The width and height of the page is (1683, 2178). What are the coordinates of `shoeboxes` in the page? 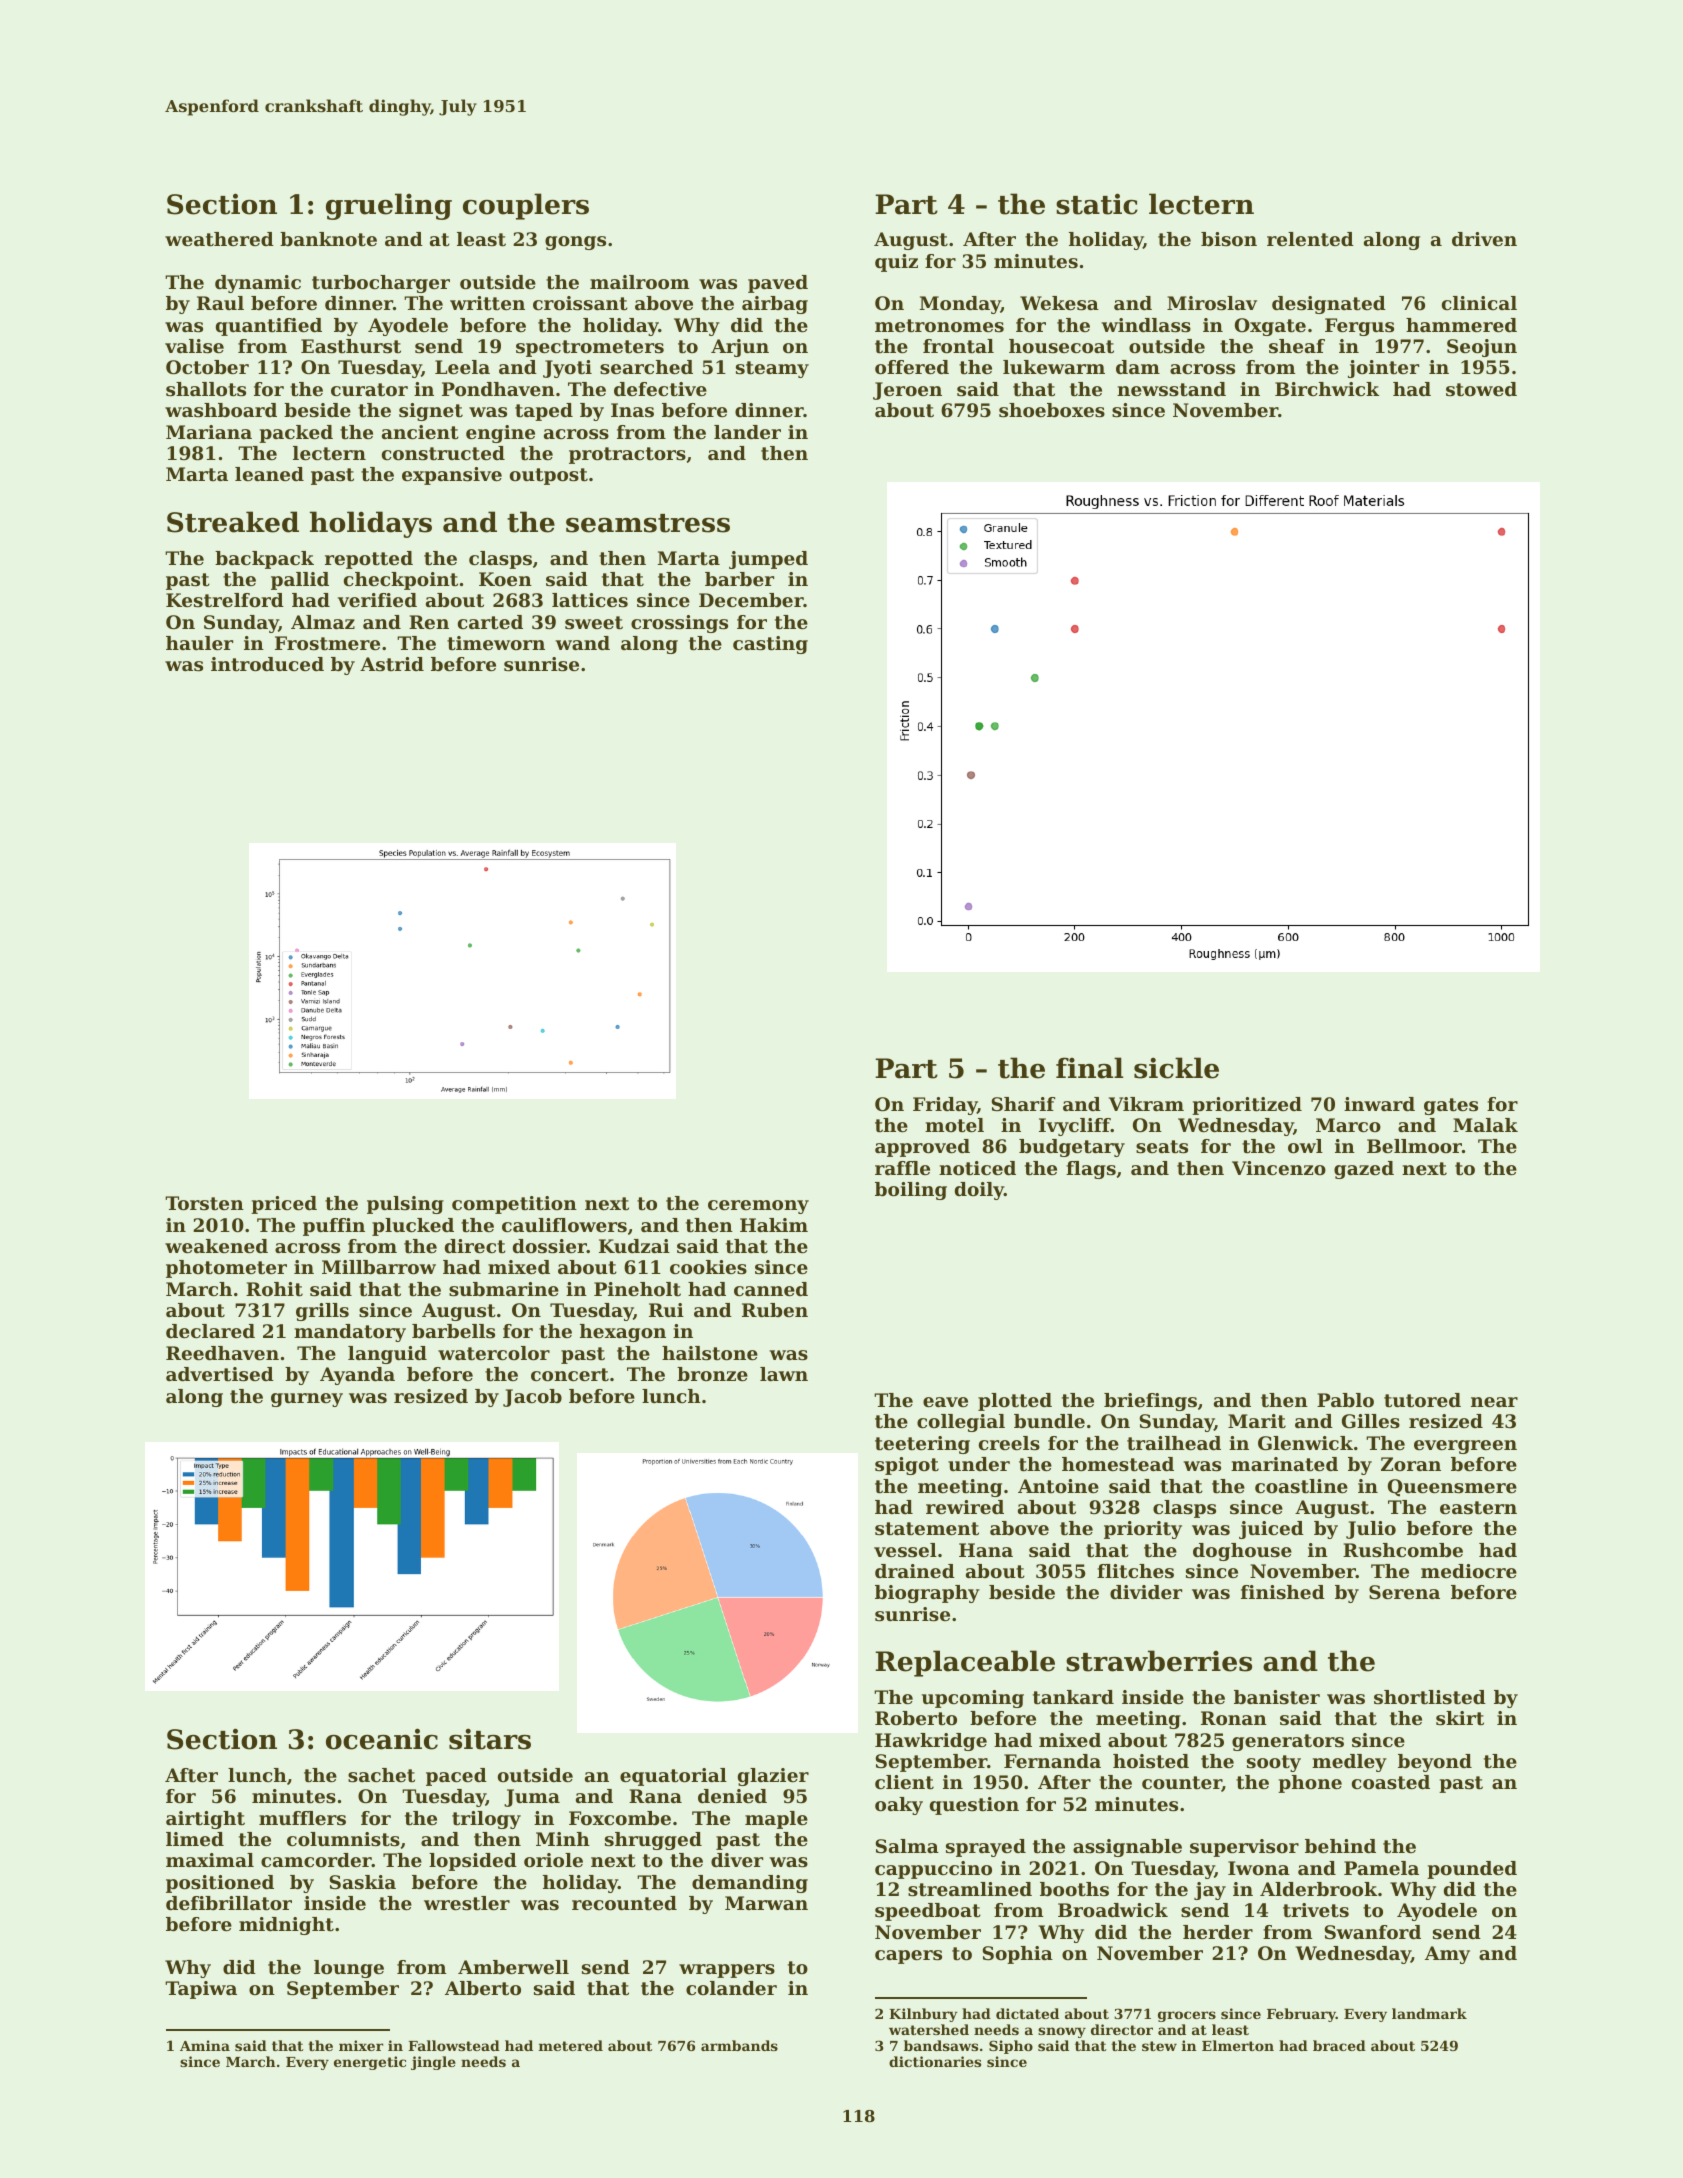 It's located at (1052, 410).
